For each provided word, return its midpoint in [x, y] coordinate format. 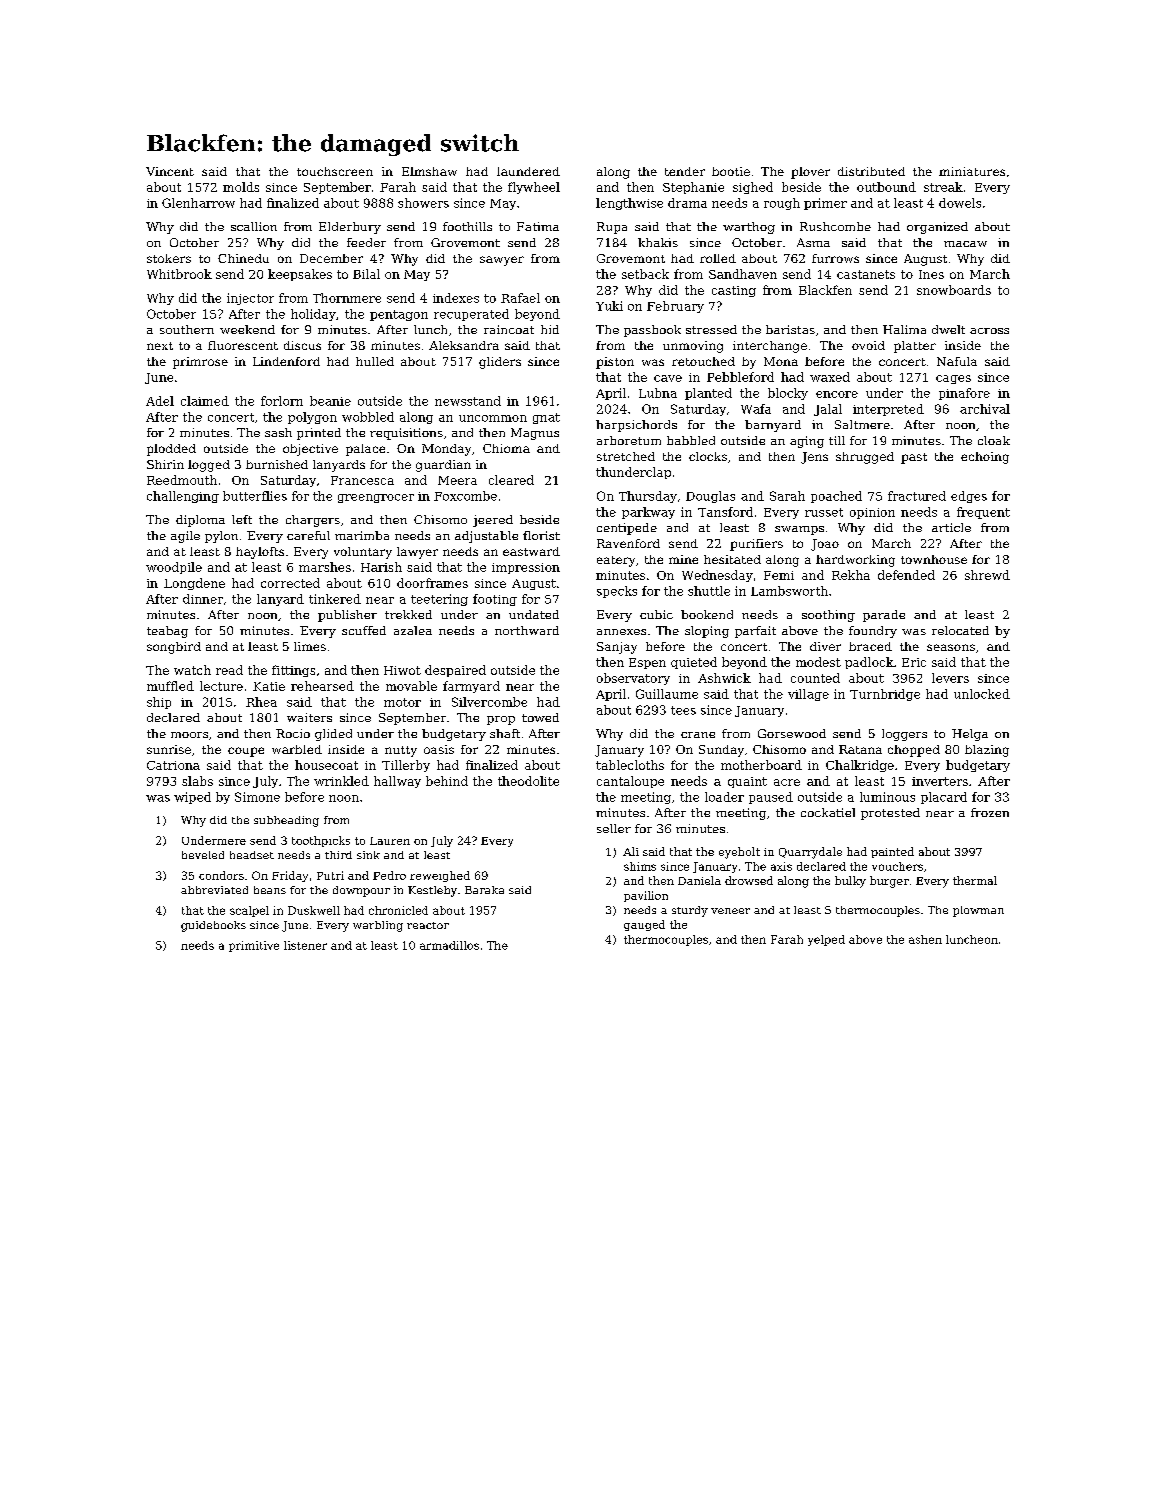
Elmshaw [429, 171]
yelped [826, 940]
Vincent [170, 171]
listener [305, 945]
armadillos [449, 945]
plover [810, 173]
